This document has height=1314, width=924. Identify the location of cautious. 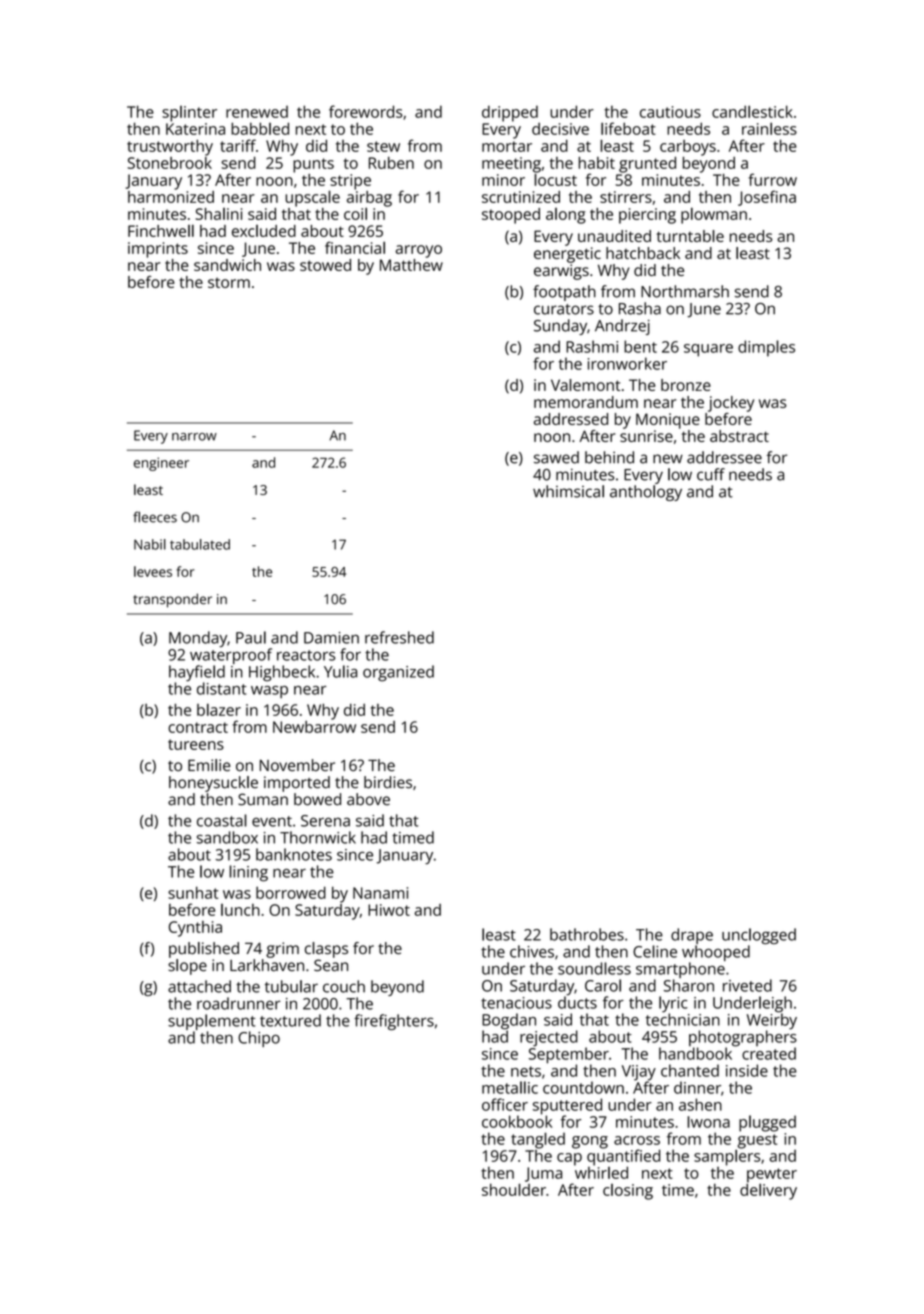
(670, 112).
